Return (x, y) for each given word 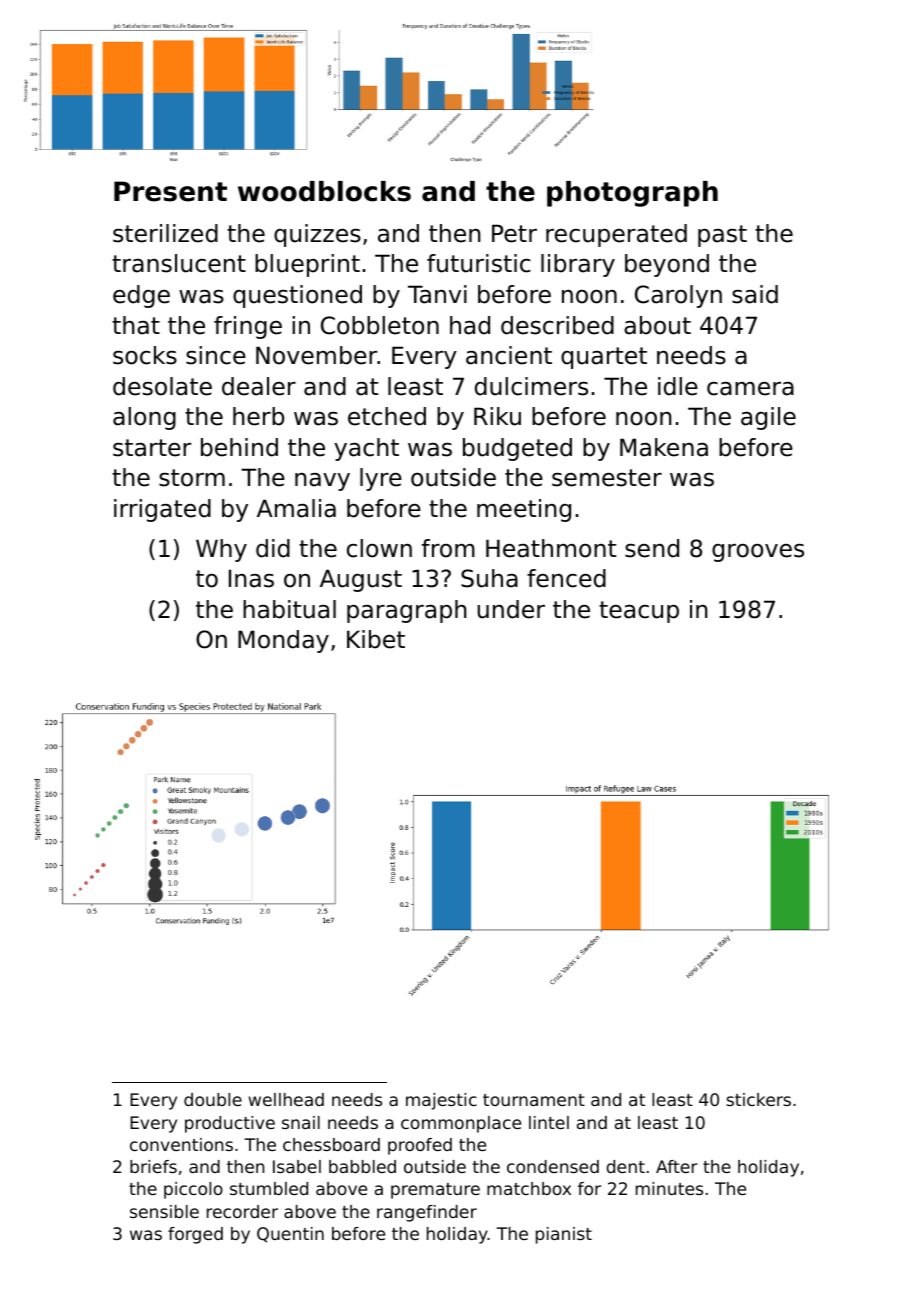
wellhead (286, 1099)
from (448, 548)
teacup (639, 612)
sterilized (165, 233)
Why (221, 550)
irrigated (162, 510)
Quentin (290, 1234)
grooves (758, 553)
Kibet (376, 639)
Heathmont (551, 548)
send (652, 548)
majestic (441, 1101)
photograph (632, 194)
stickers (758, 1099)
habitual (289, 609)
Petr (514, 233)
